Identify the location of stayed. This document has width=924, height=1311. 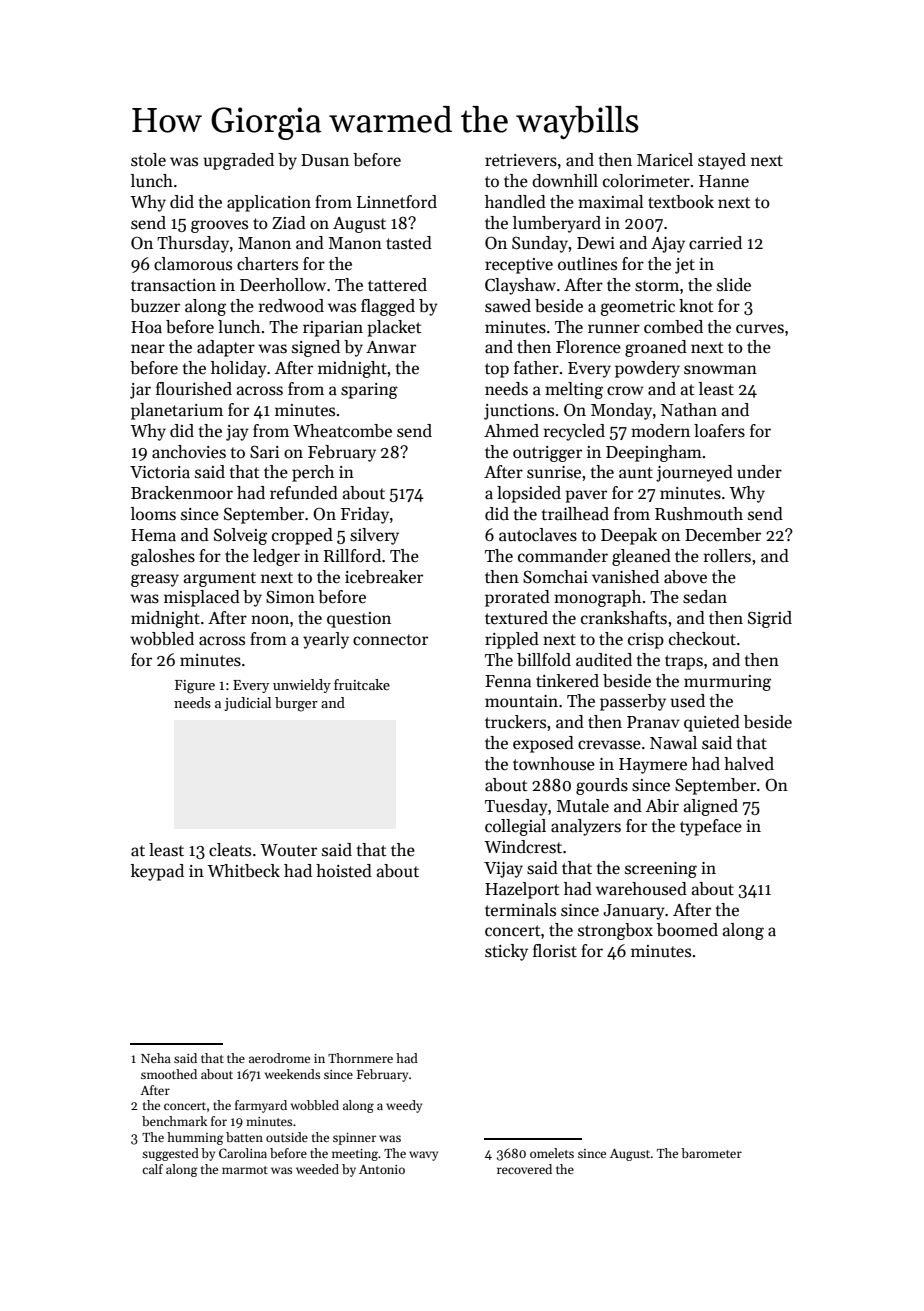
(722, 161).
